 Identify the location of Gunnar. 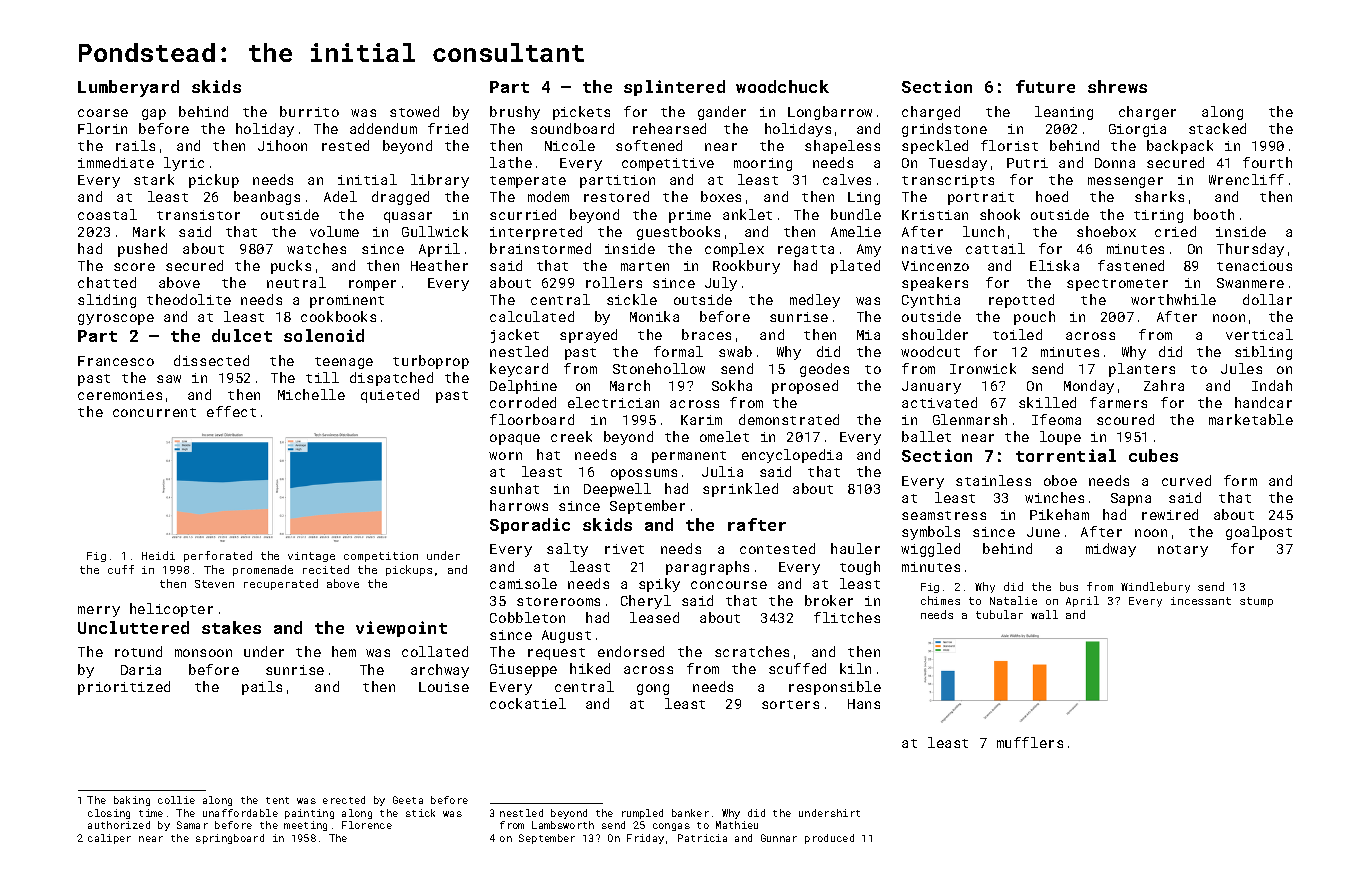
(779, 838).
